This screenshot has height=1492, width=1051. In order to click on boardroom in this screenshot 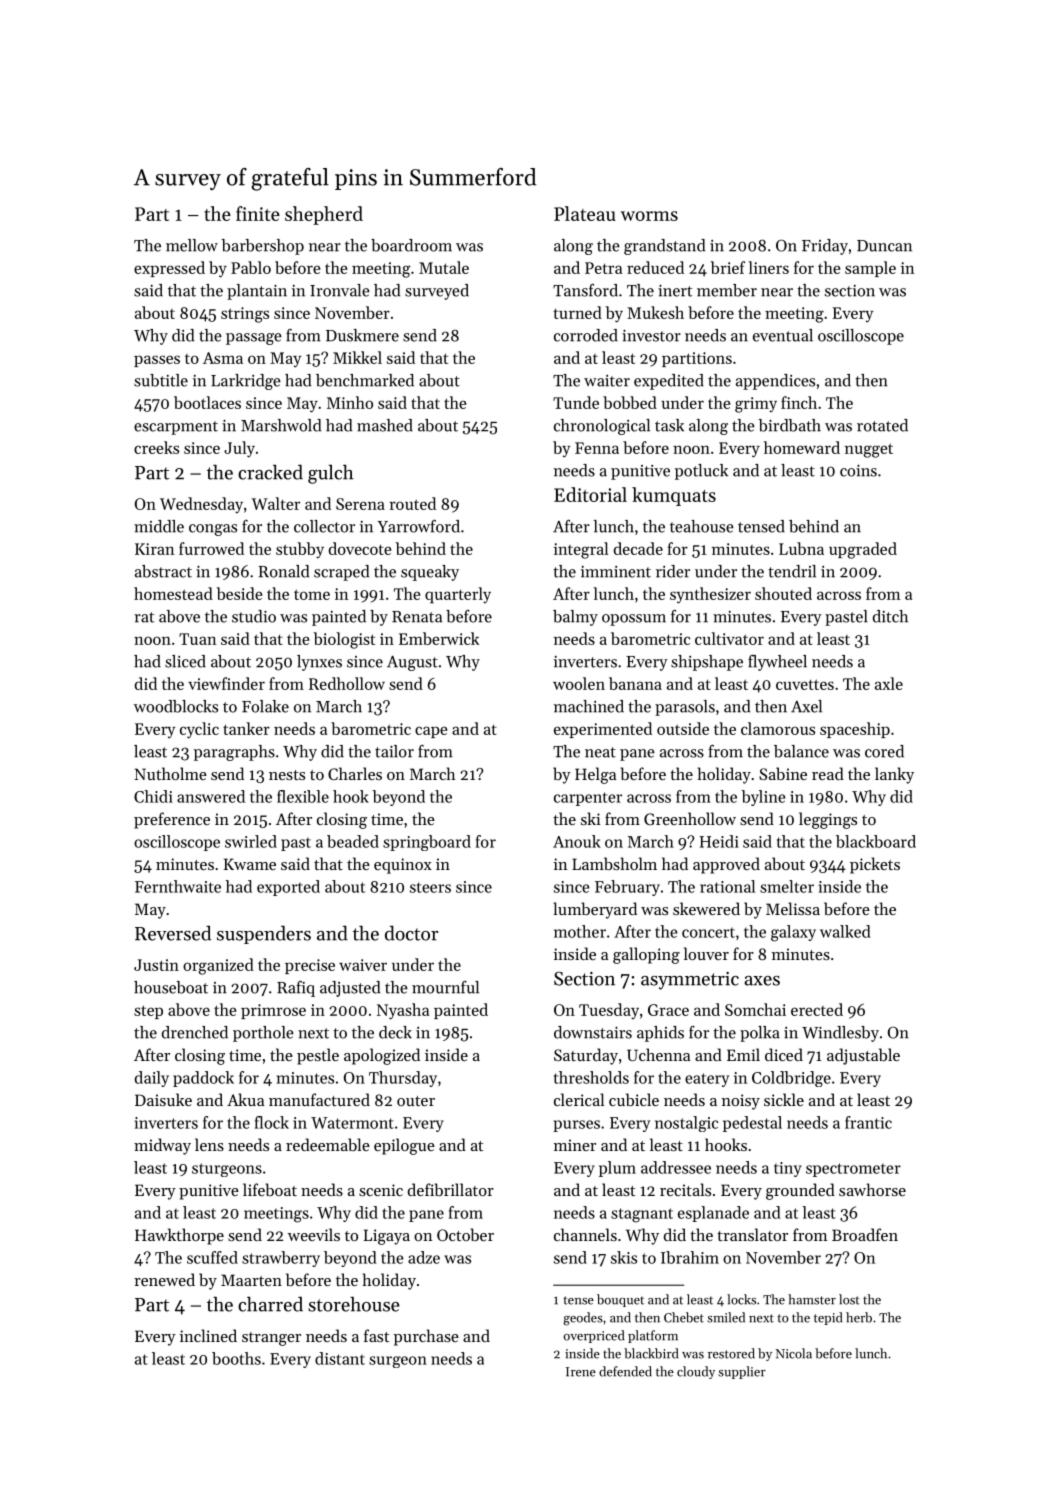, I will do `click(411, 245)`.
